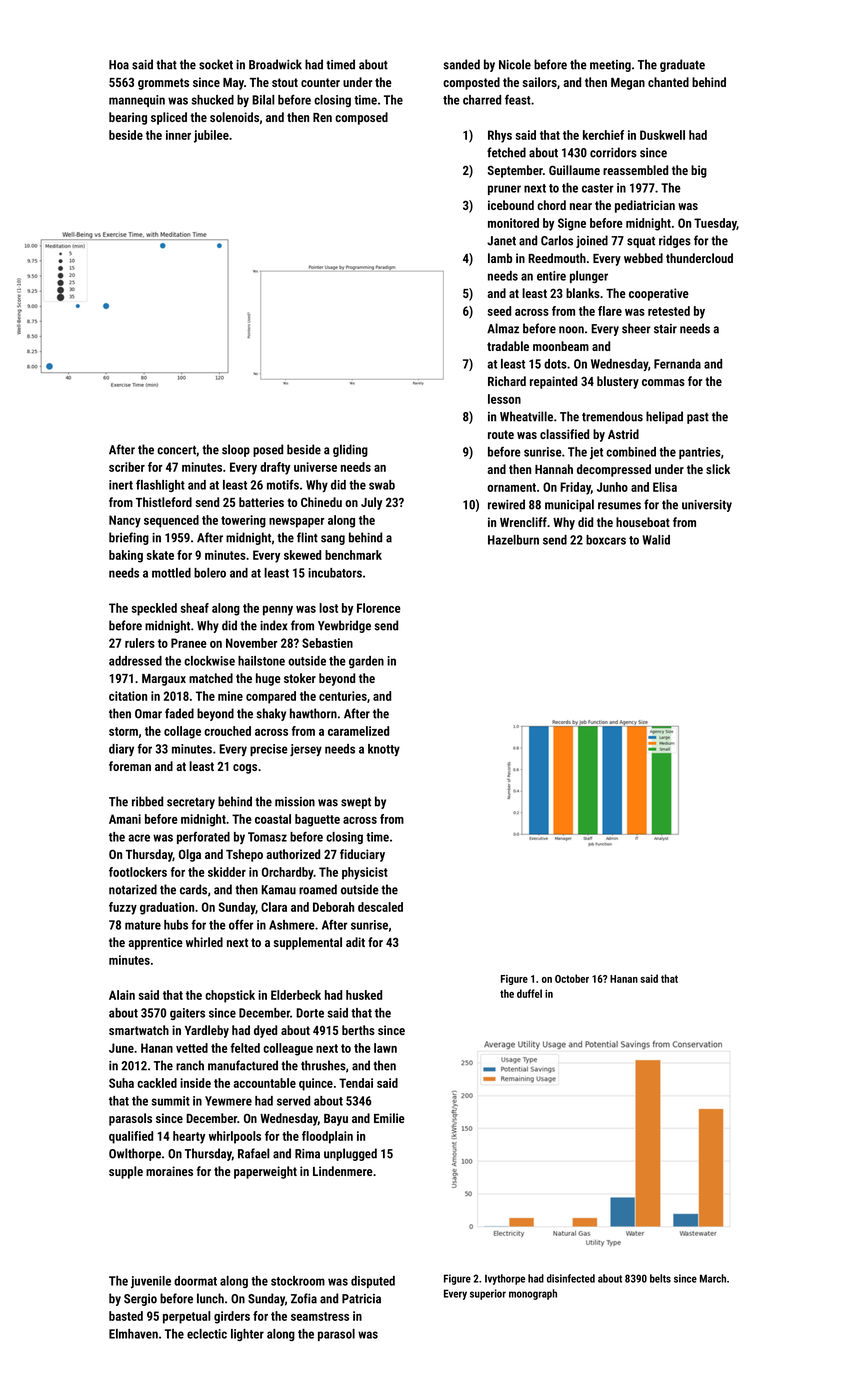 The height and width of the screenshot is (1400, 849). I want to click on mottled, so click(171, 573).
